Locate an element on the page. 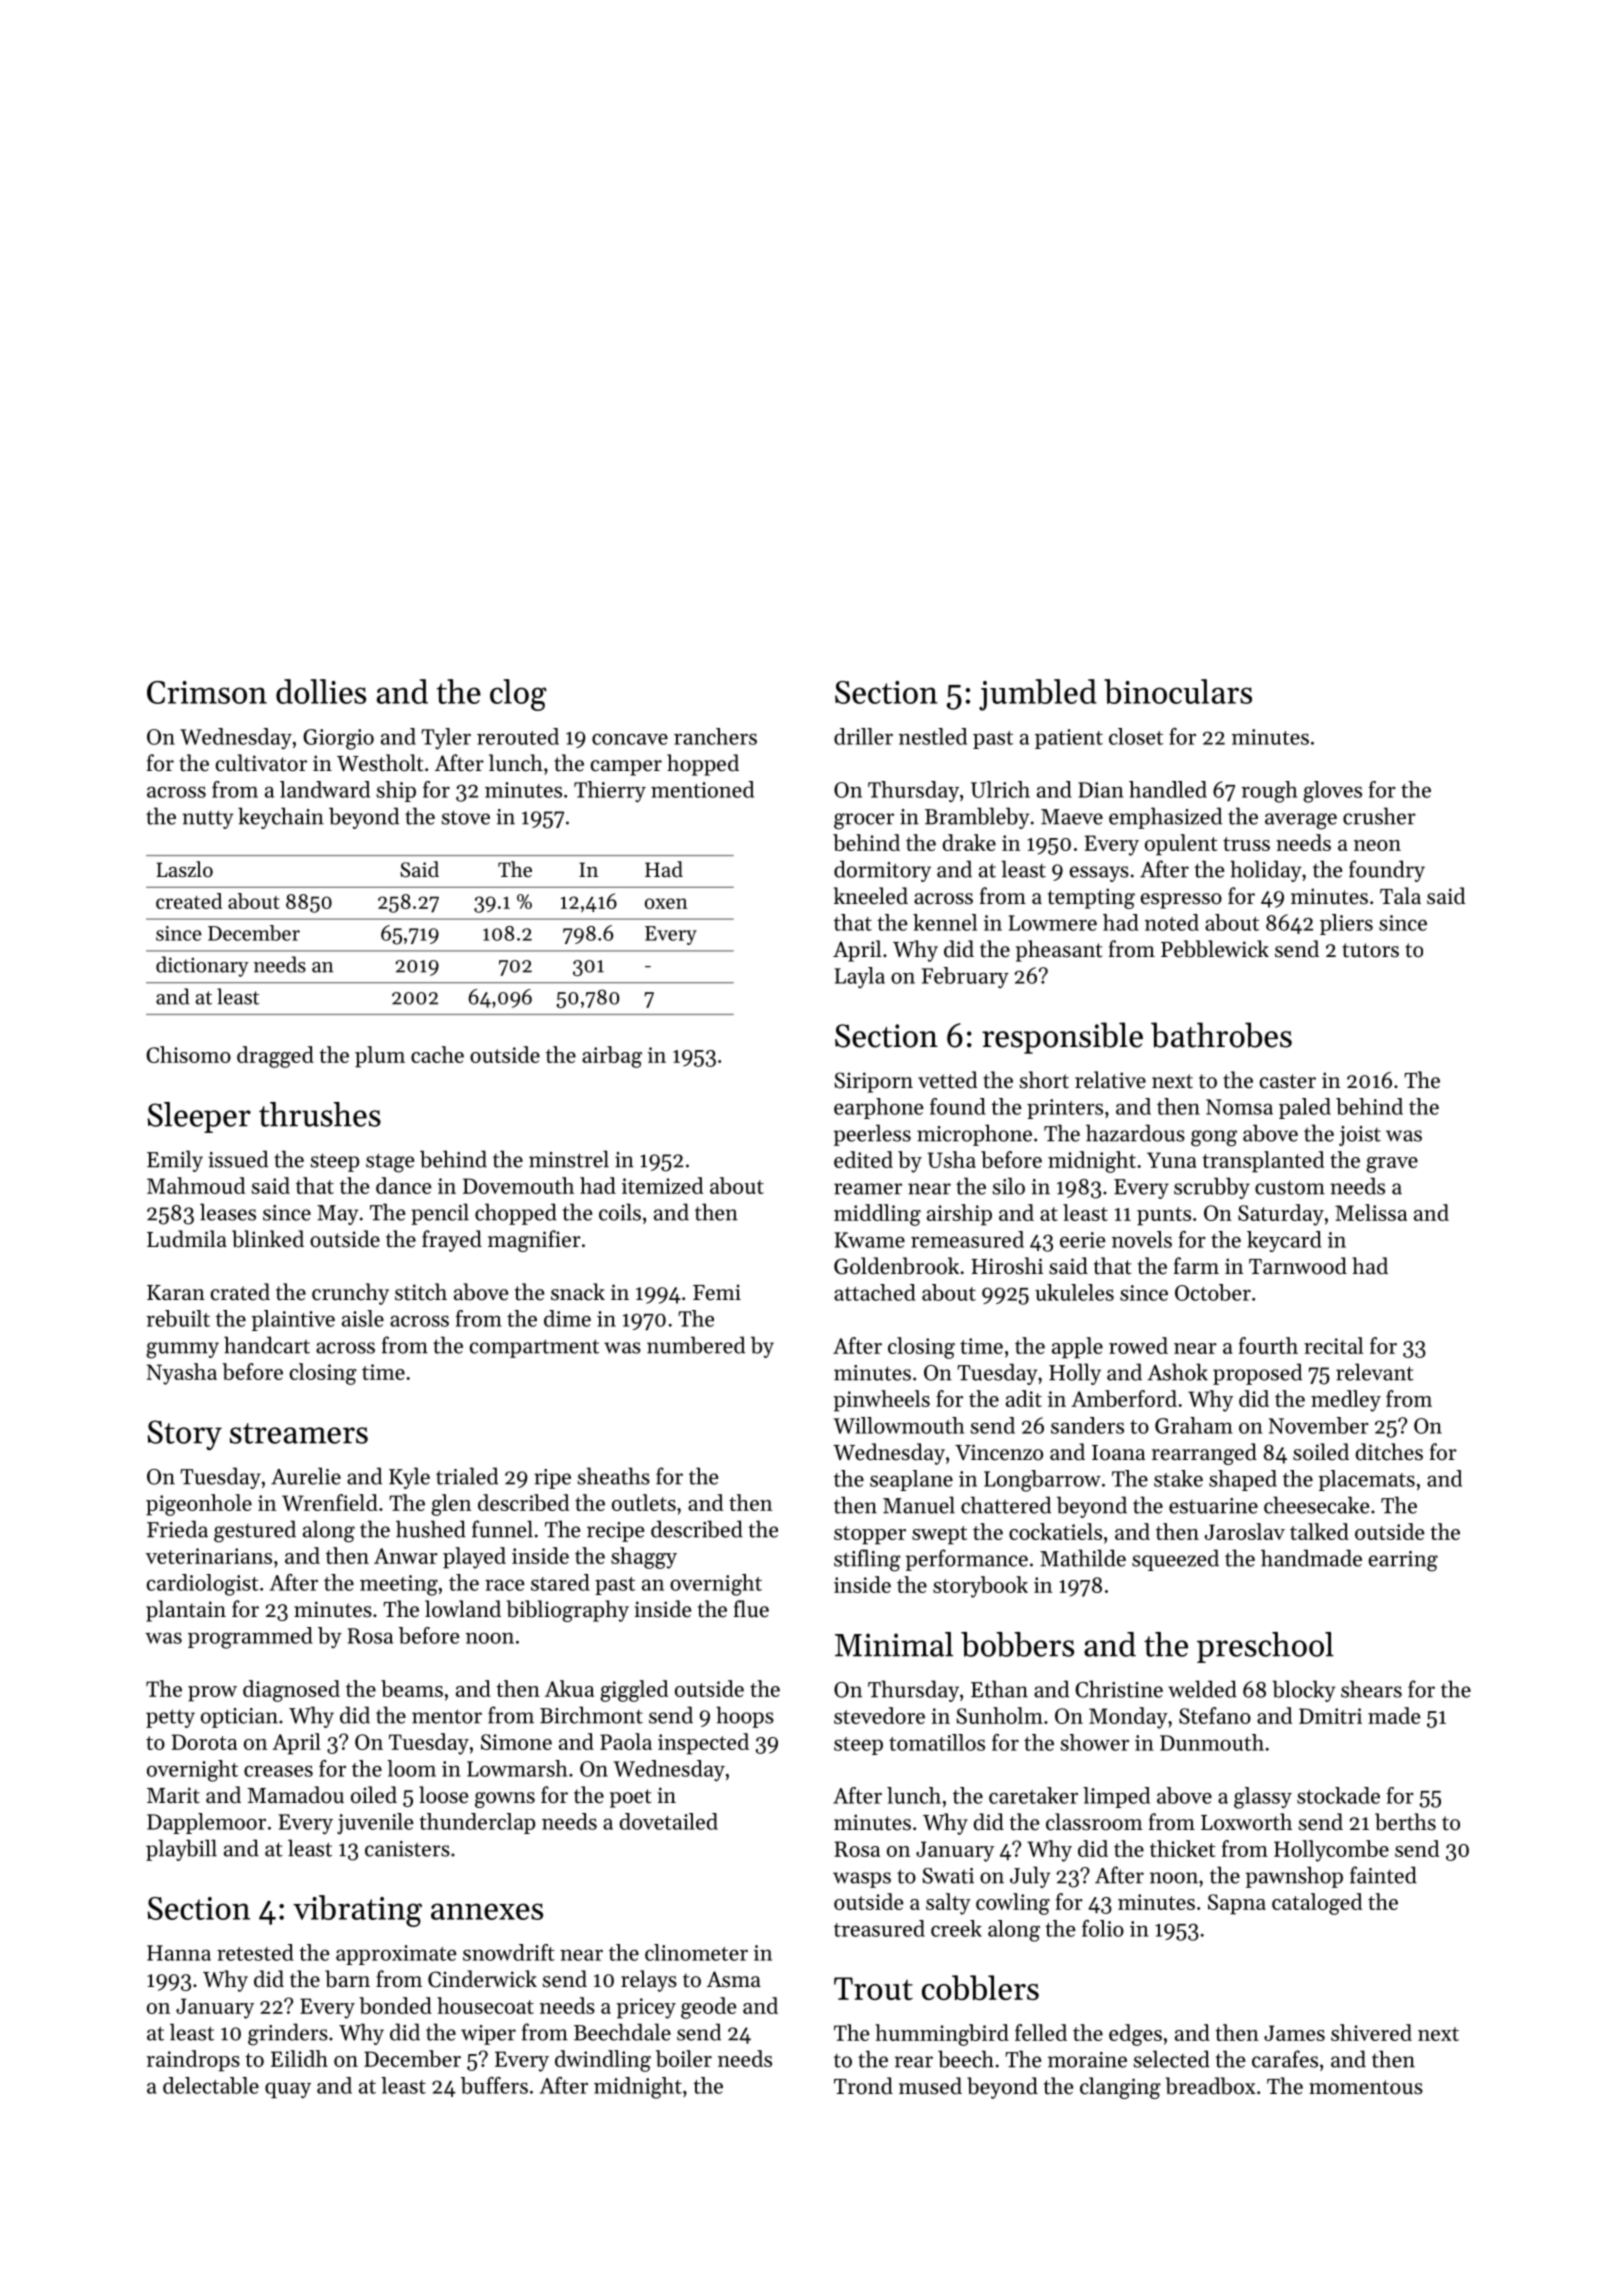  binoculars is located at coordinates (1178, 691).
